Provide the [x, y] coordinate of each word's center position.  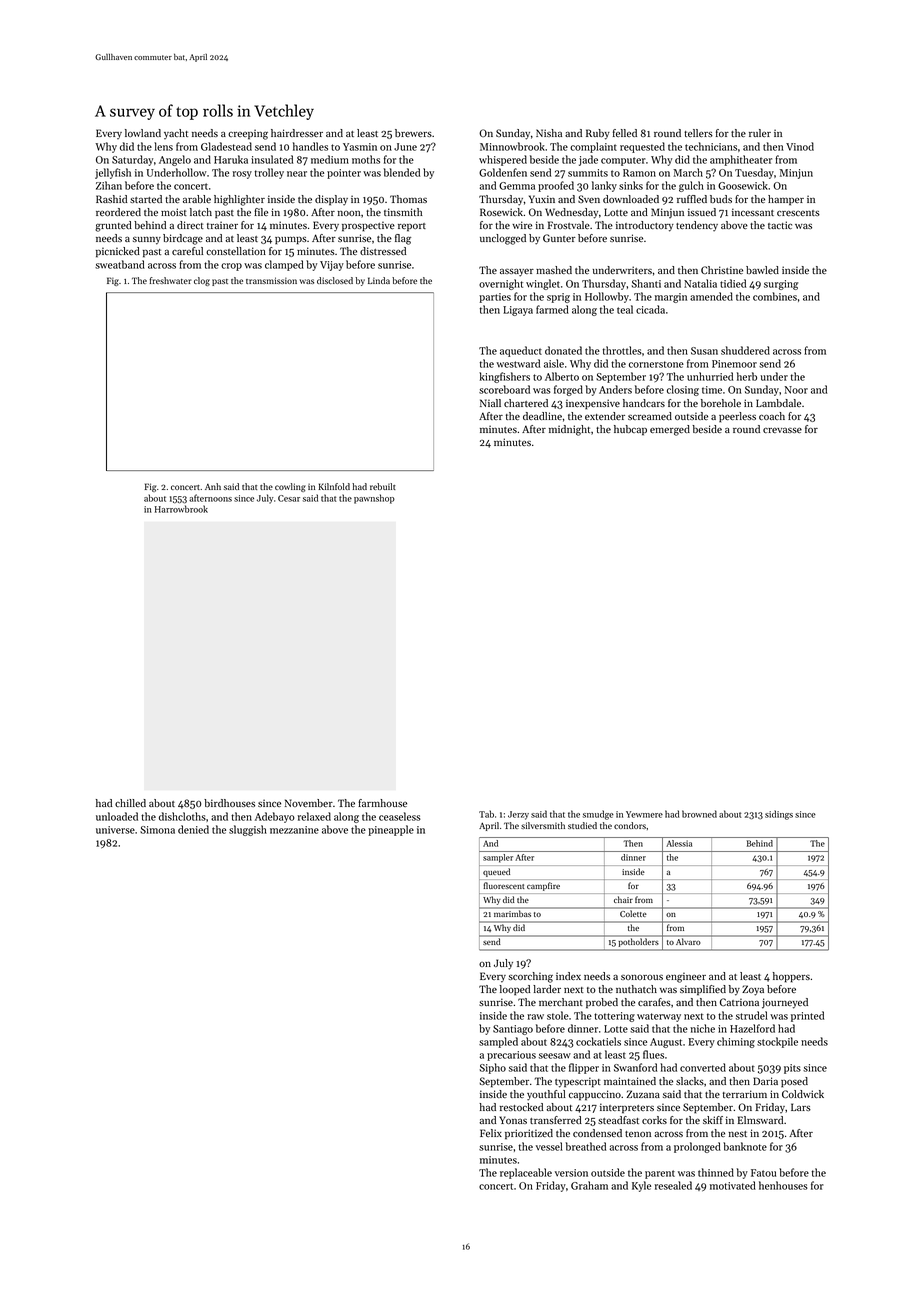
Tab [486, 814]
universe [115, 830]
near [297, 174]
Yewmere [644, 814]
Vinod [800, 146]
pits [792, 1069]
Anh [213, 486]
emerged [670, 430]
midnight [569, 430]
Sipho [493, 1068]
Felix [491, 1133]
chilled [130, 803]
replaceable [526, 1173]
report [412, 227]
